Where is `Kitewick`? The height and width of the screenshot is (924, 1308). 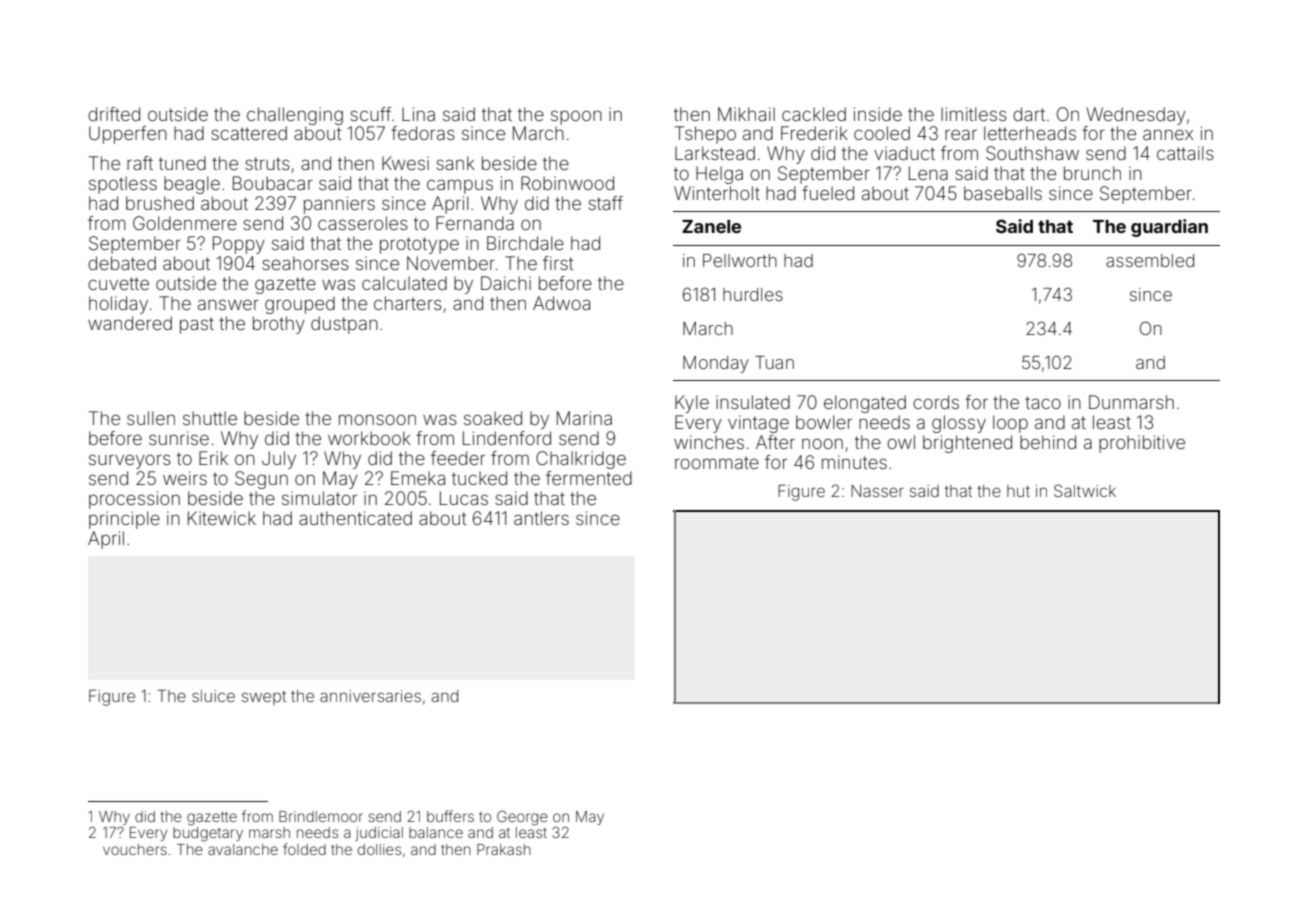 Kitewick is located at coordinates (222, 518).
